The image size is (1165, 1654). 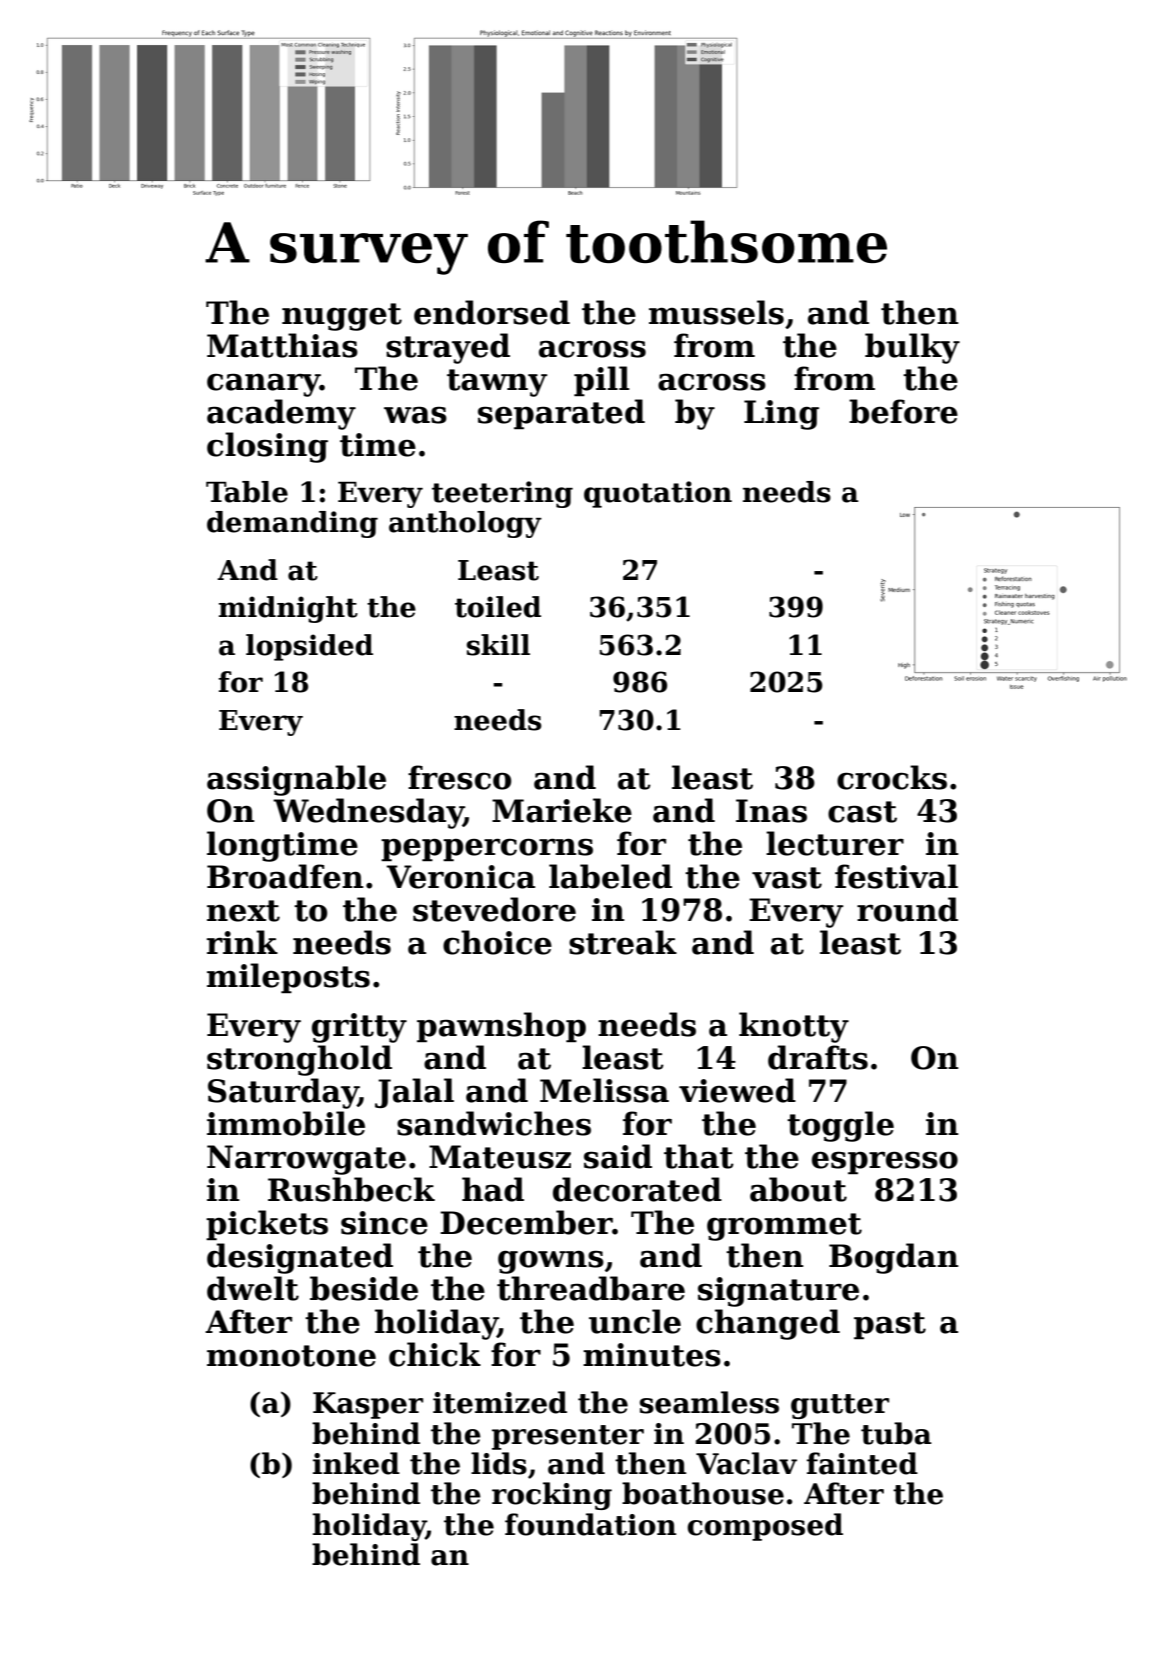 What do you see at coordinates (299, 1060) in the image?
I see `stronghold` at bounding box center [299, 1060].
